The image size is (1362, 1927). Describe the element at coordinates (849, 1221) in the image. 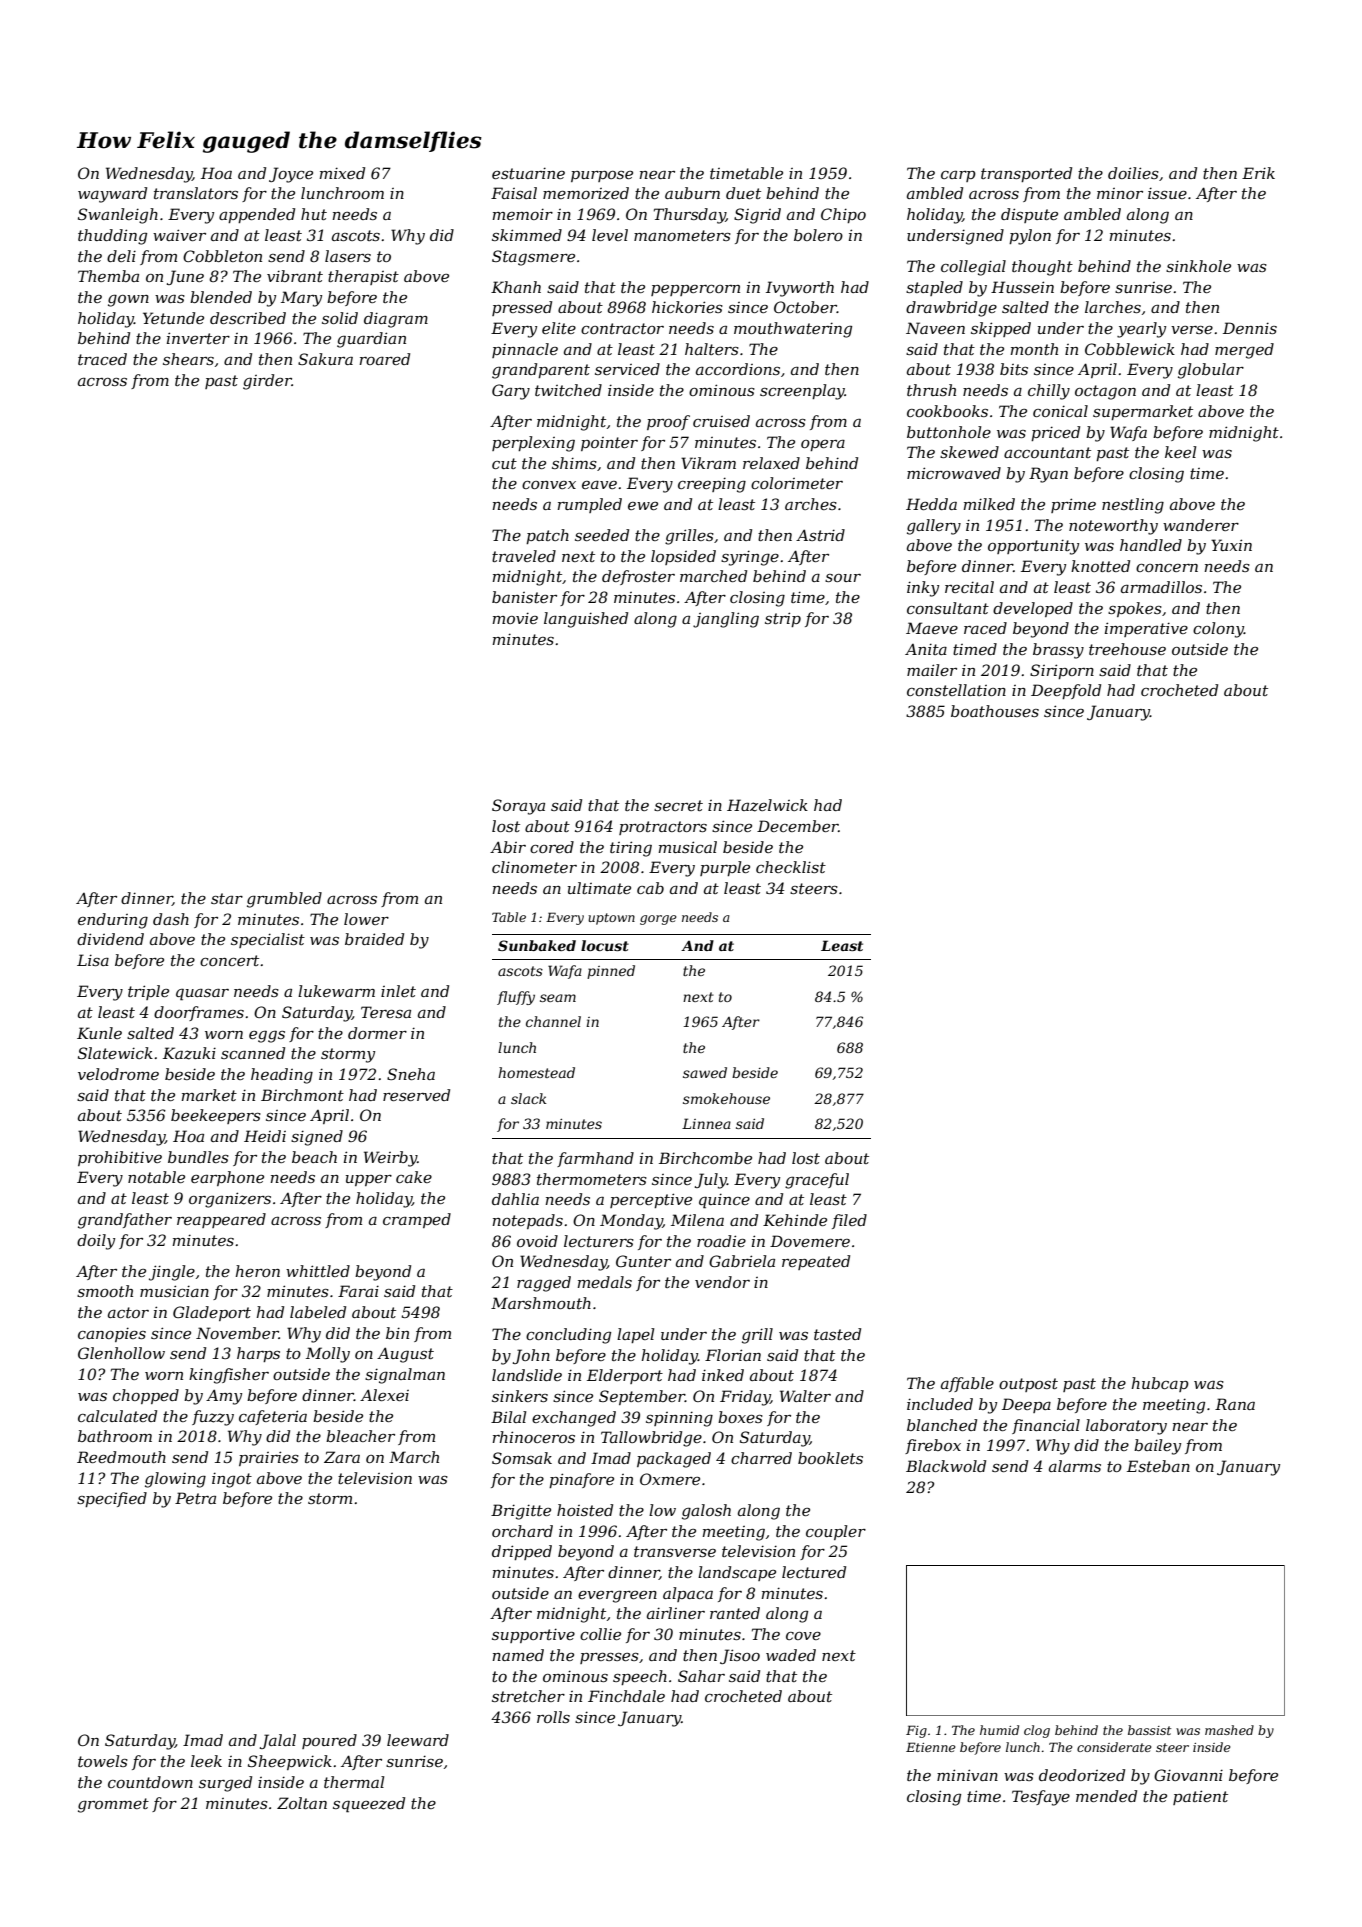

I see `filed` at that location.
